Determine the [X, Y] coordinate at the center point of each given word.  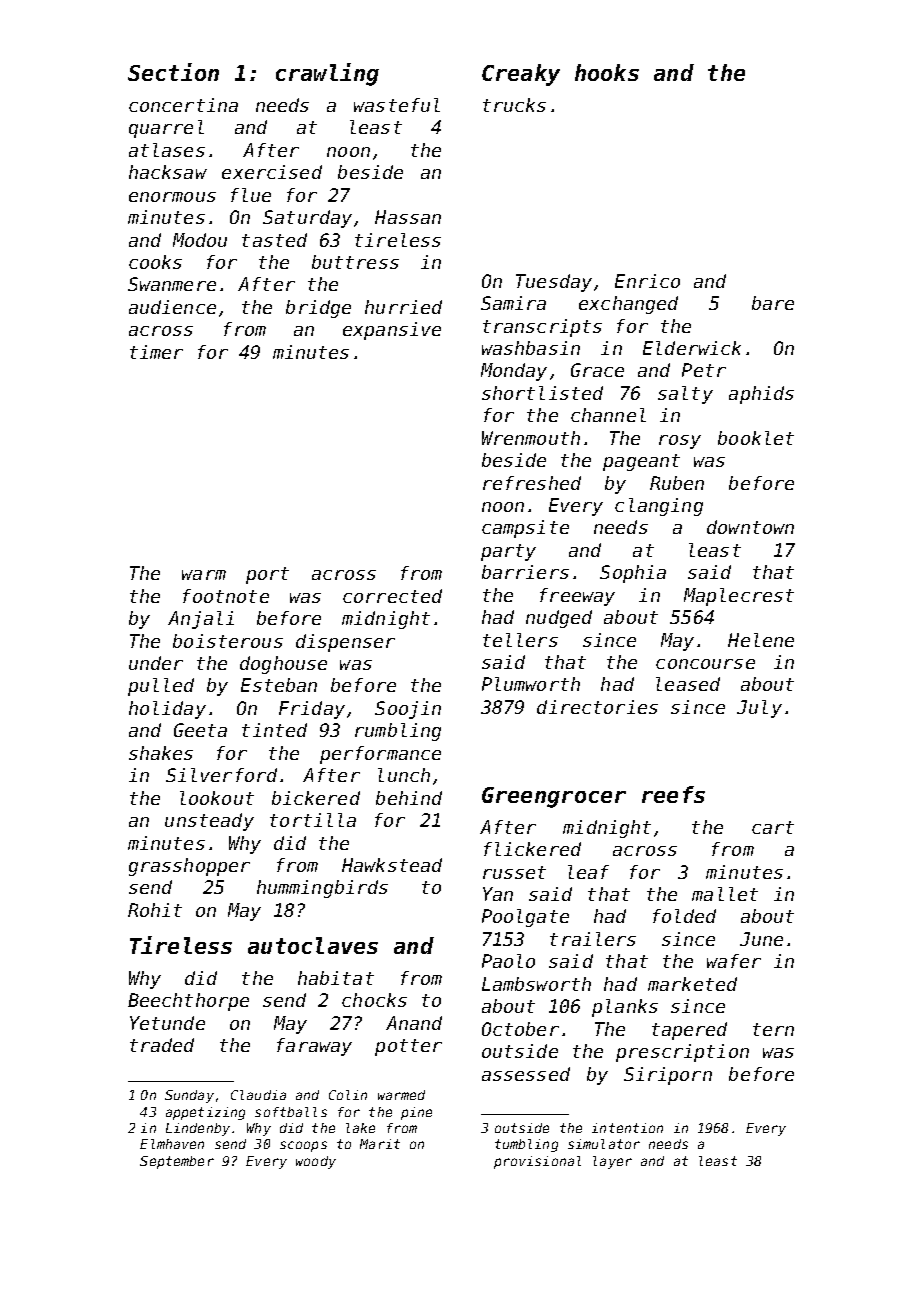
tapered [689, 1031]
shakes [161, 753]
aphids [761, 395]
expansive [392, 331]
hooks [607, 72]
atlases [167, 150]
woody [316, 1162]
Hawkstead [392, 865]
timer [156, 352]
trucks [514, 105]
